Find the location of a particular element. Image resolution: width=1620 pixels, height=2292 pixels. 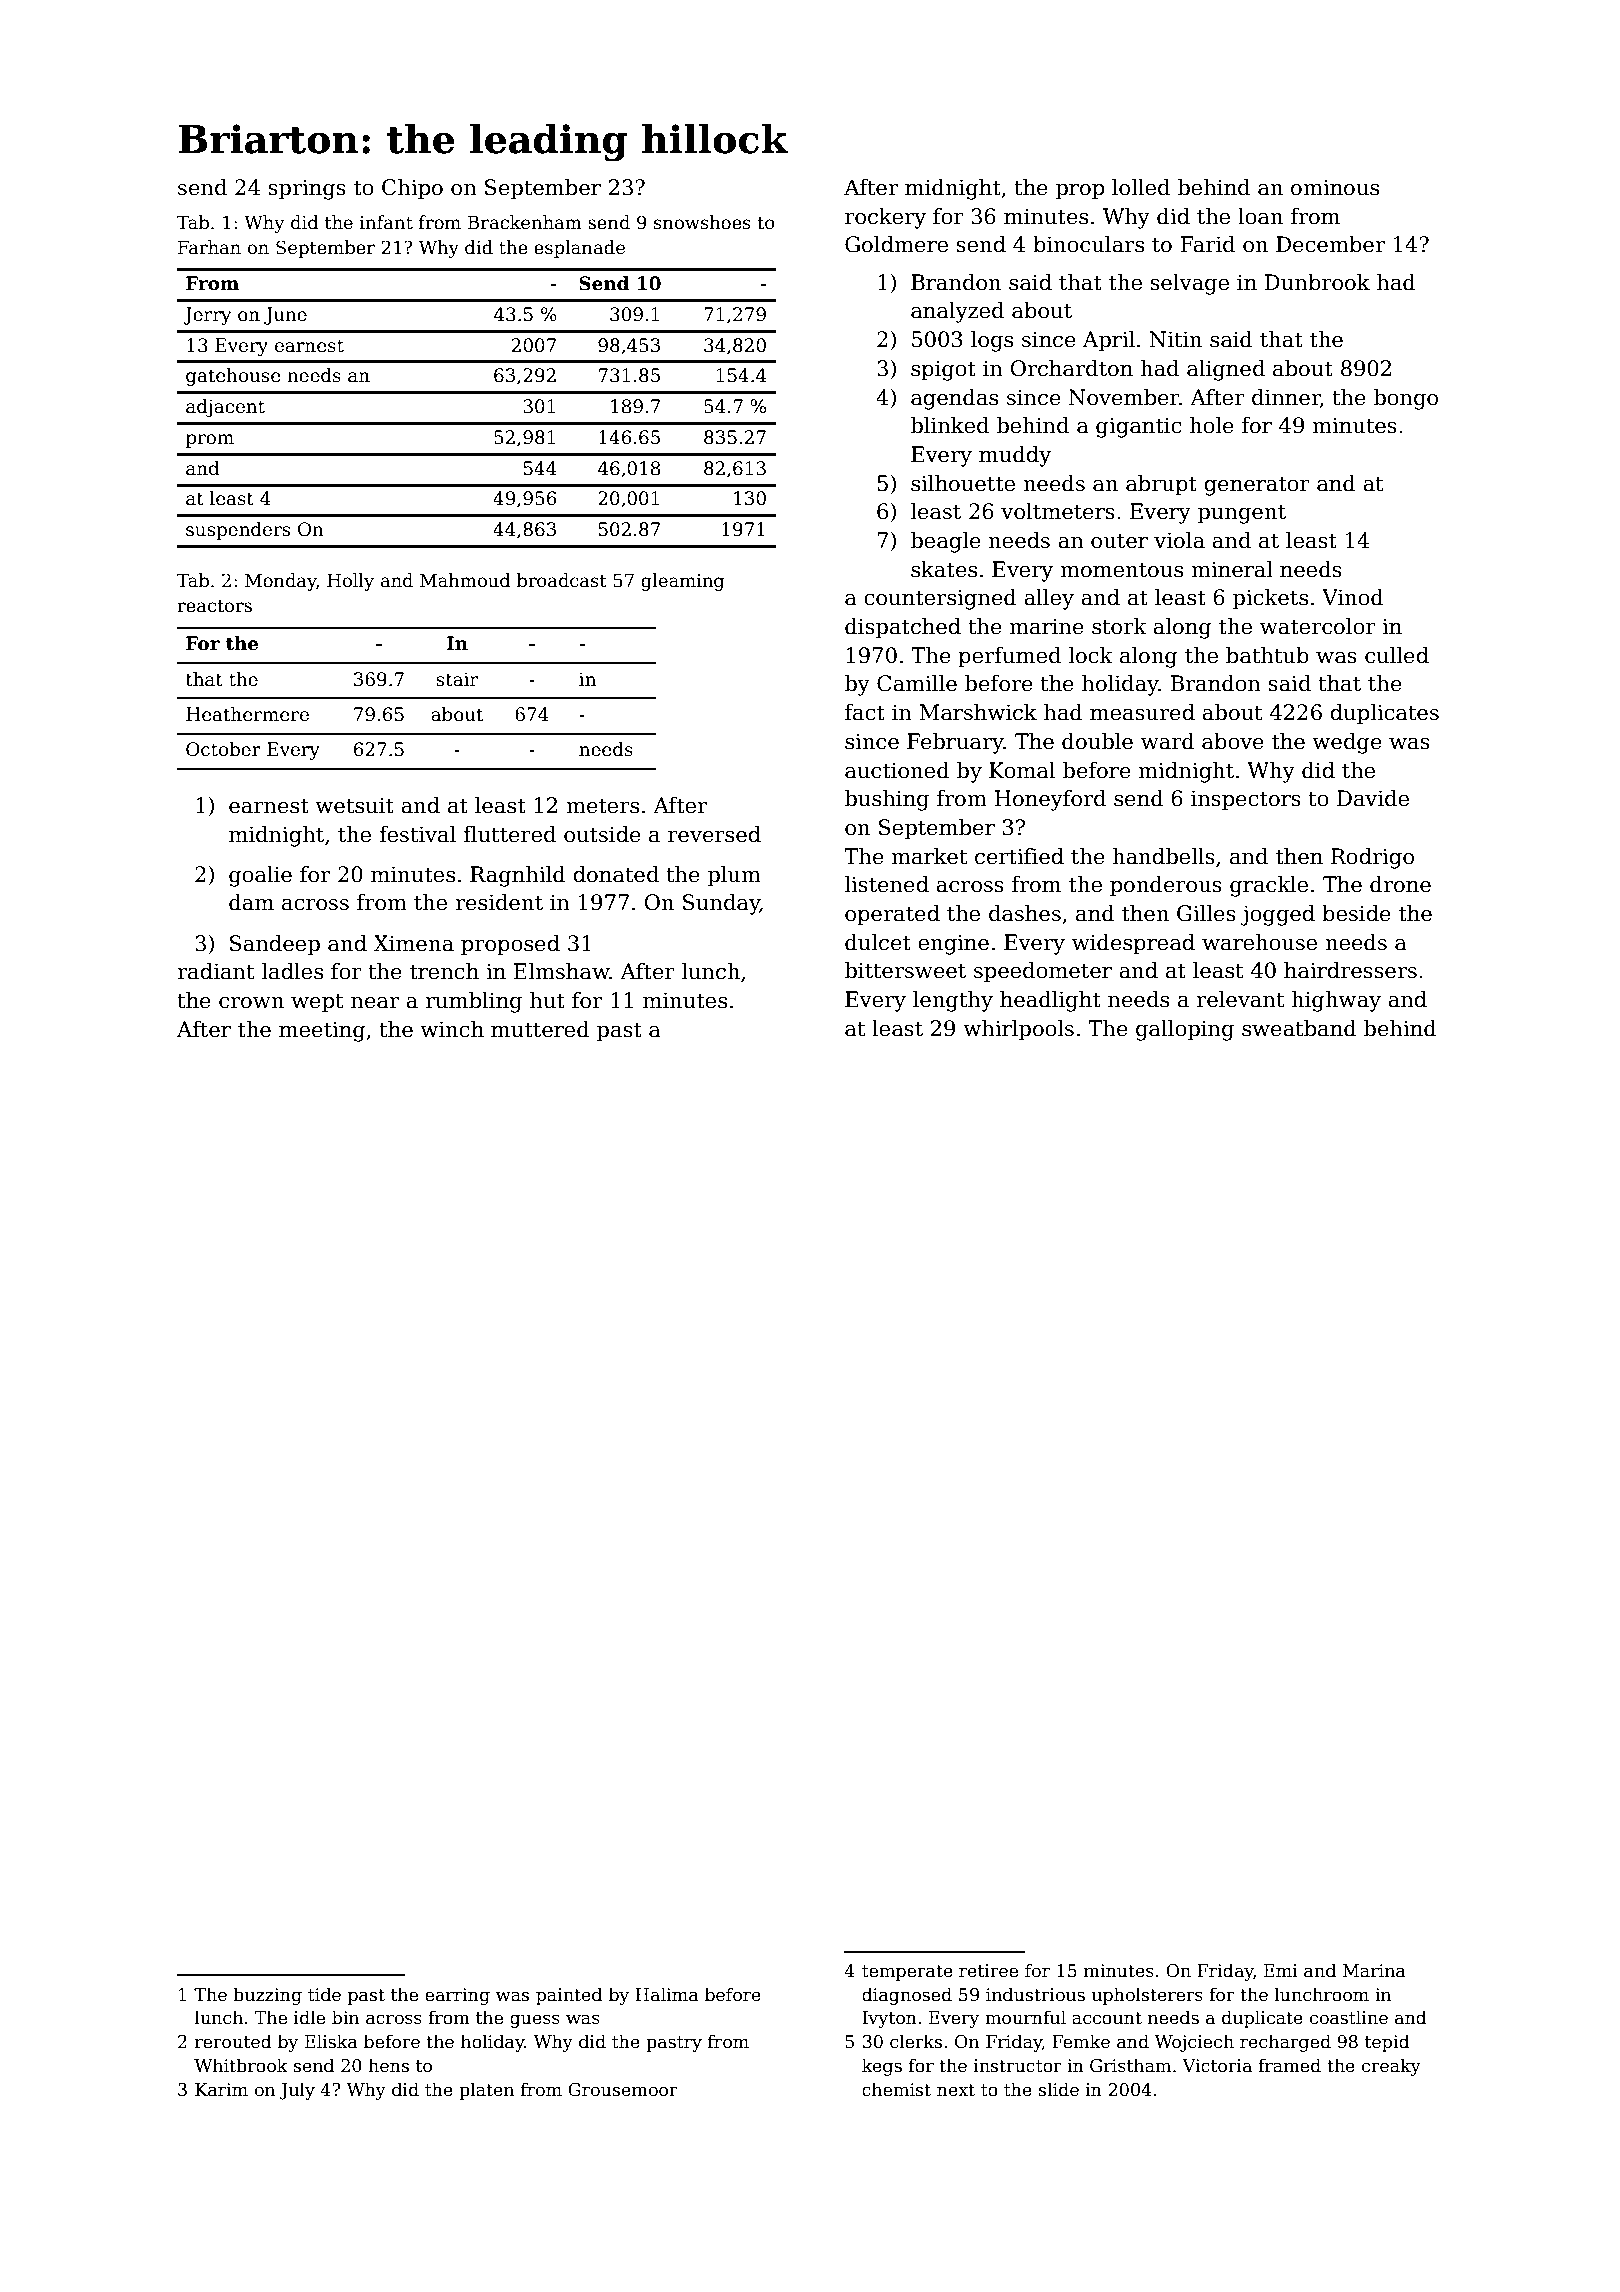

tide is located at coordinates (324, 1994).
